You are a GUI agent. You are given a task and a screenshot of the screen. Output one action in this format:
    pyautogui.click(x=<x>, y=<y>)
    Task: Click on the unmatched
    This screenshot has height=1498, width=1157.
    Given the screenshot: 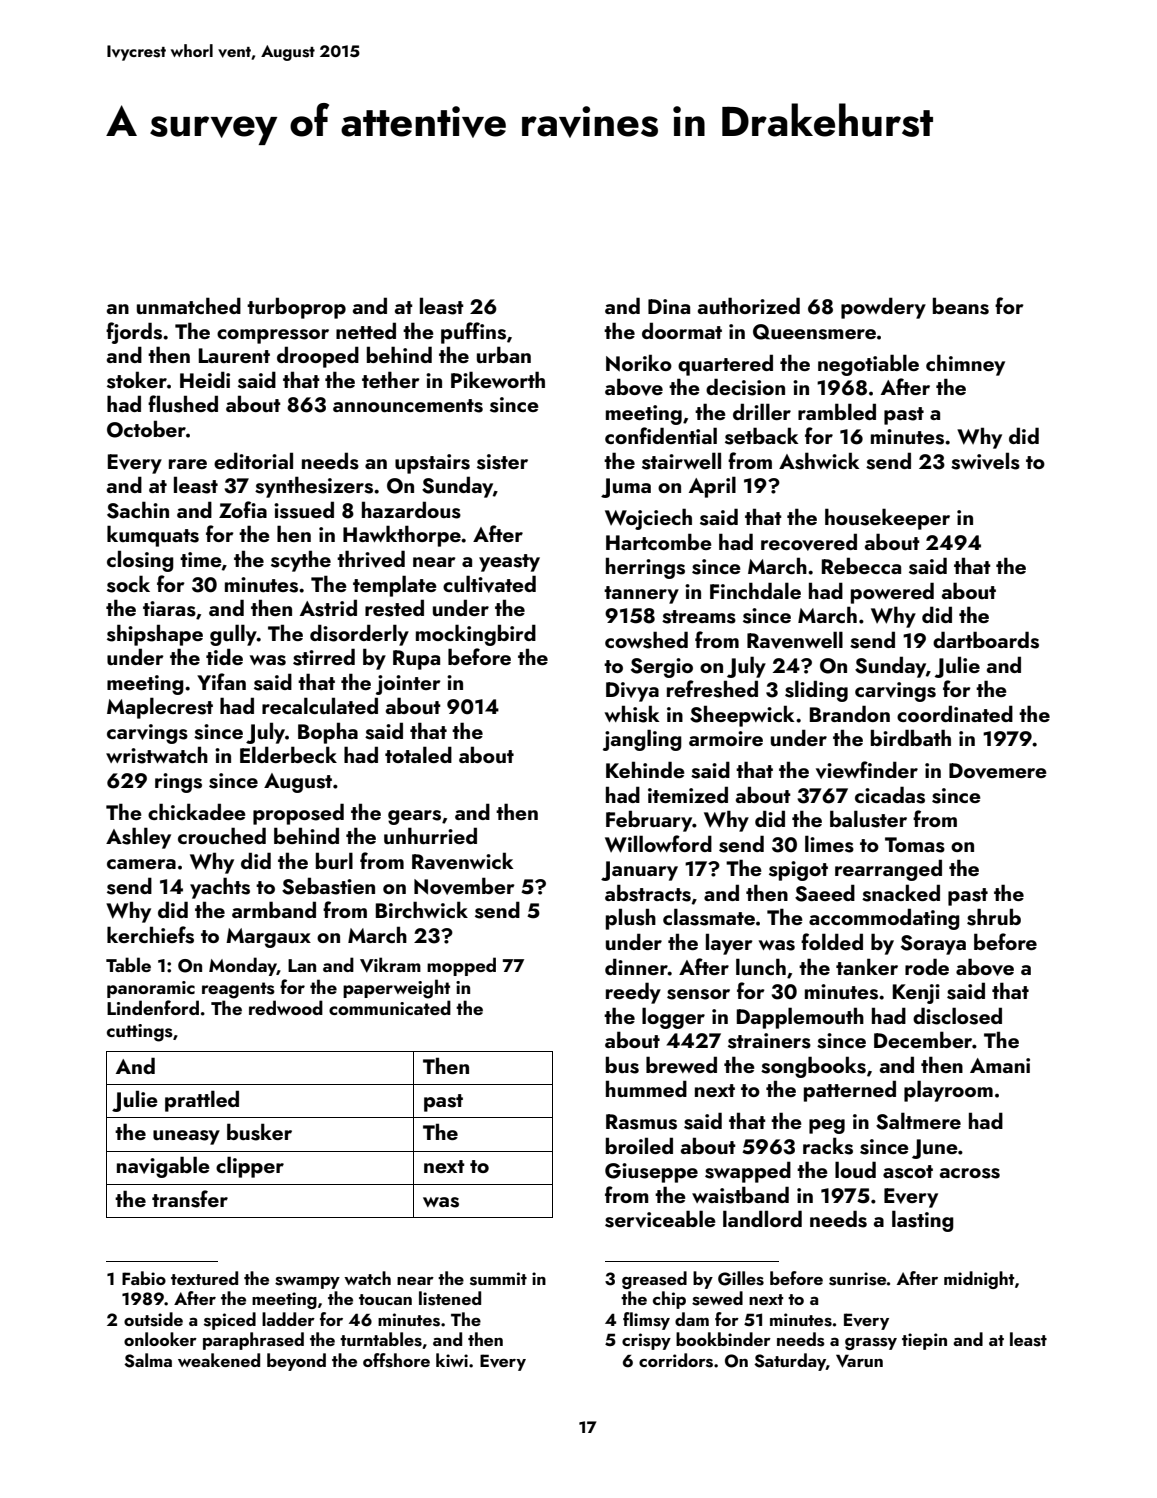 What is the action you would take?
    pyautogui.click(x=189, y=305)
